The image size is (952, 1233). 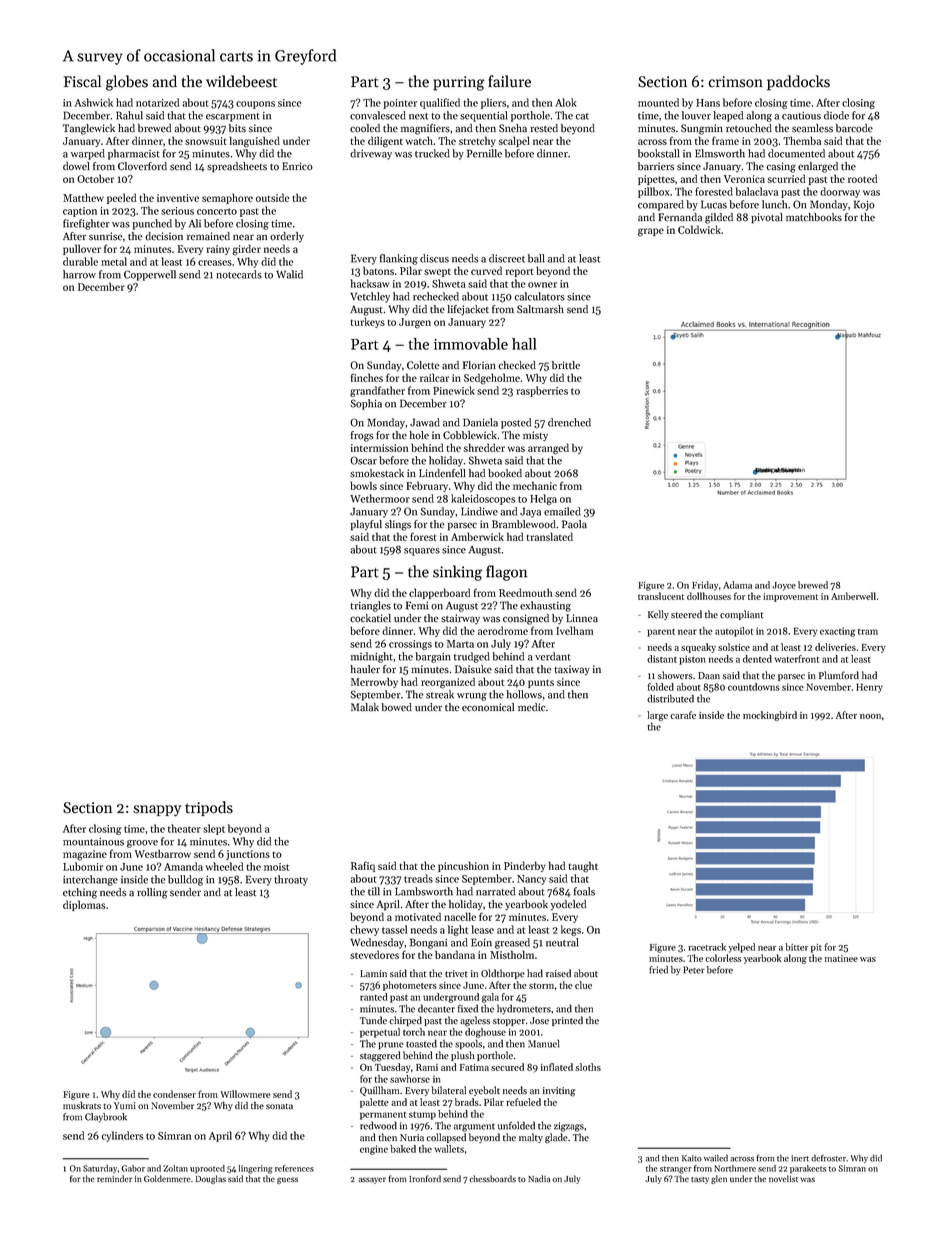 What do you see at coordinates (507, 1067) in the screenshot?
I see `secured` at bounding box center [507, 1067].
